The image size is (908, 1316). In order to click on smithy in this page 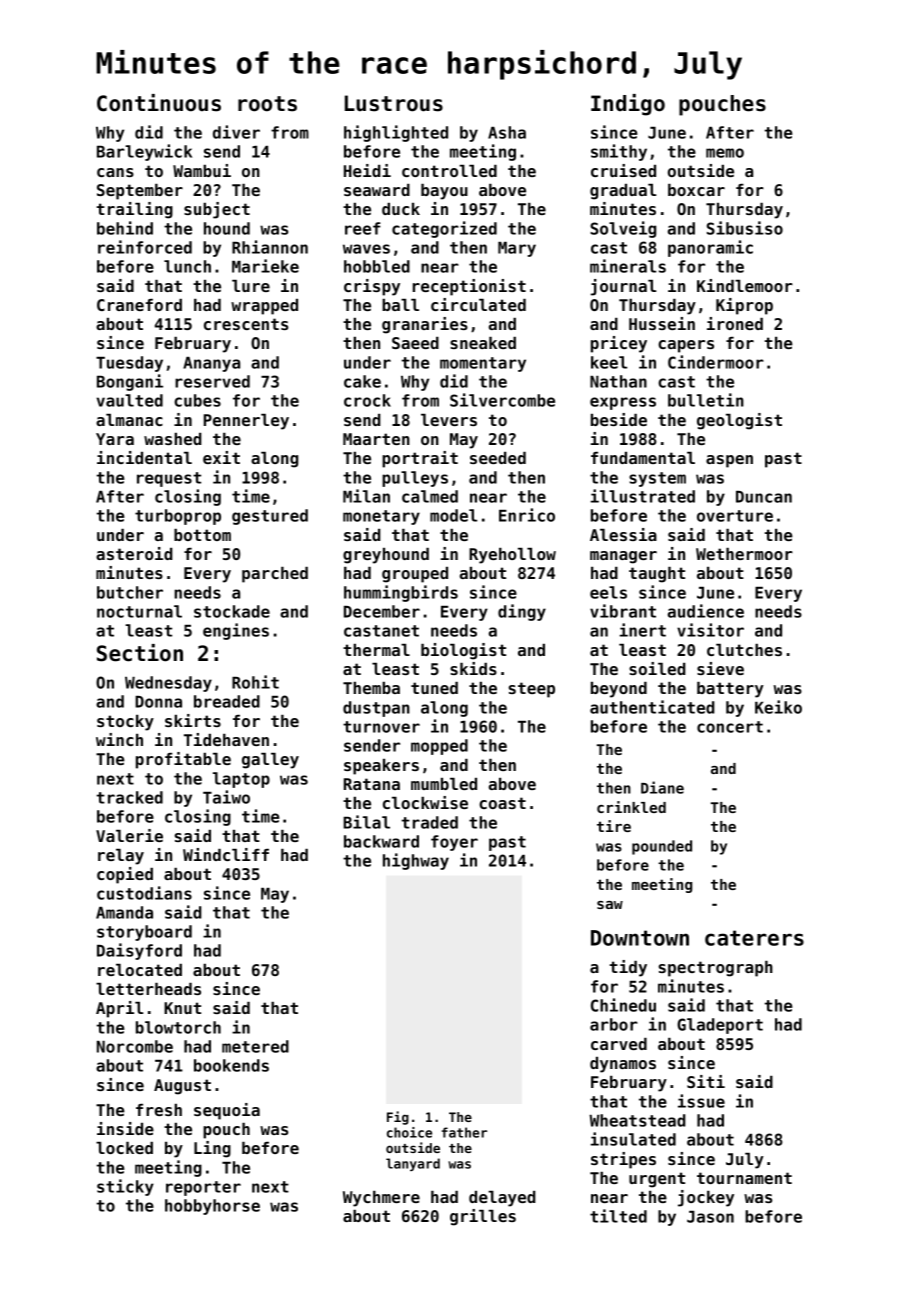, I will do `click(619, 152)`.
